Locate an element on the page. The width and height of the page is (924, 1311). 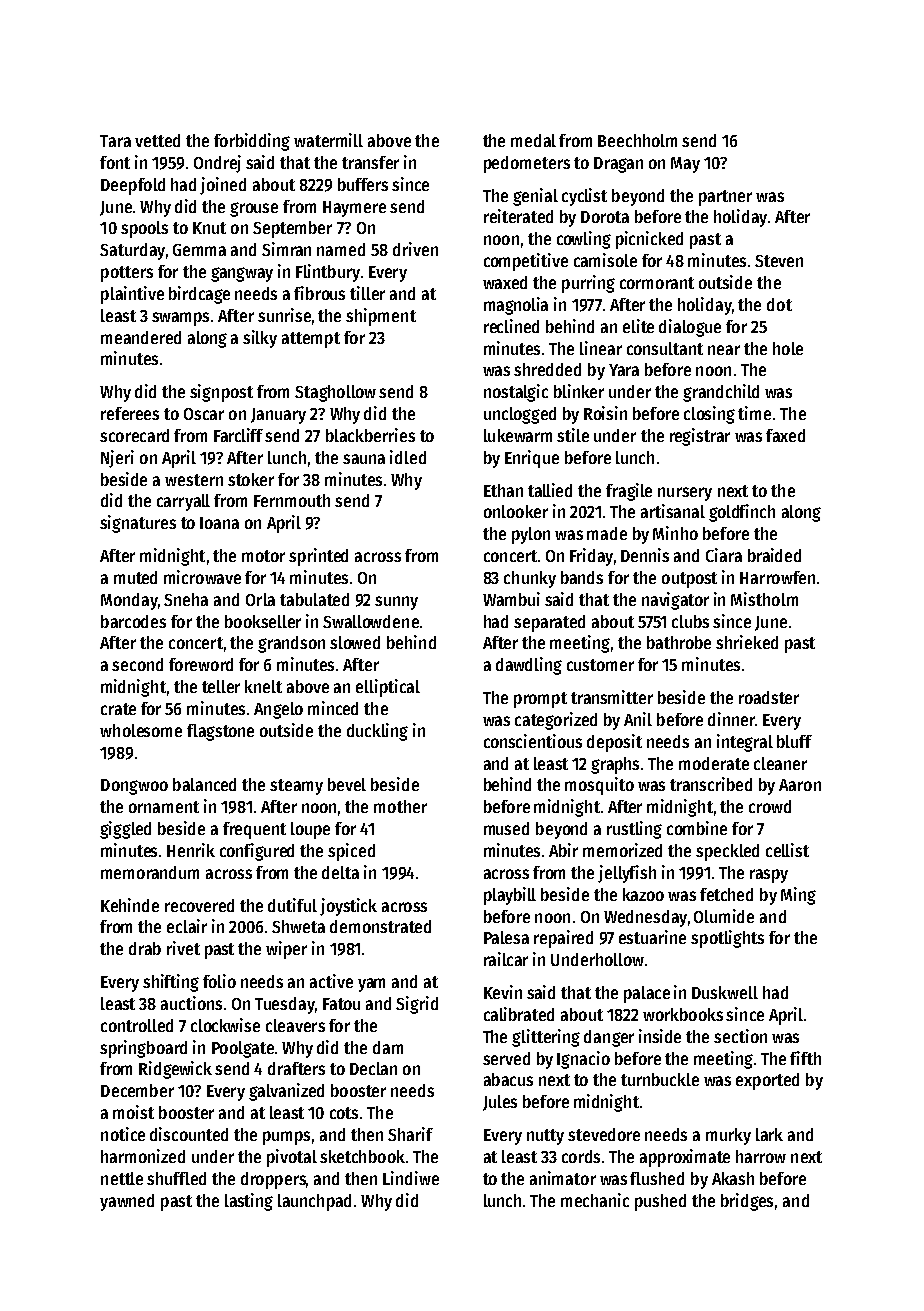
Sigrid is located at coordinates (417, 1005).
